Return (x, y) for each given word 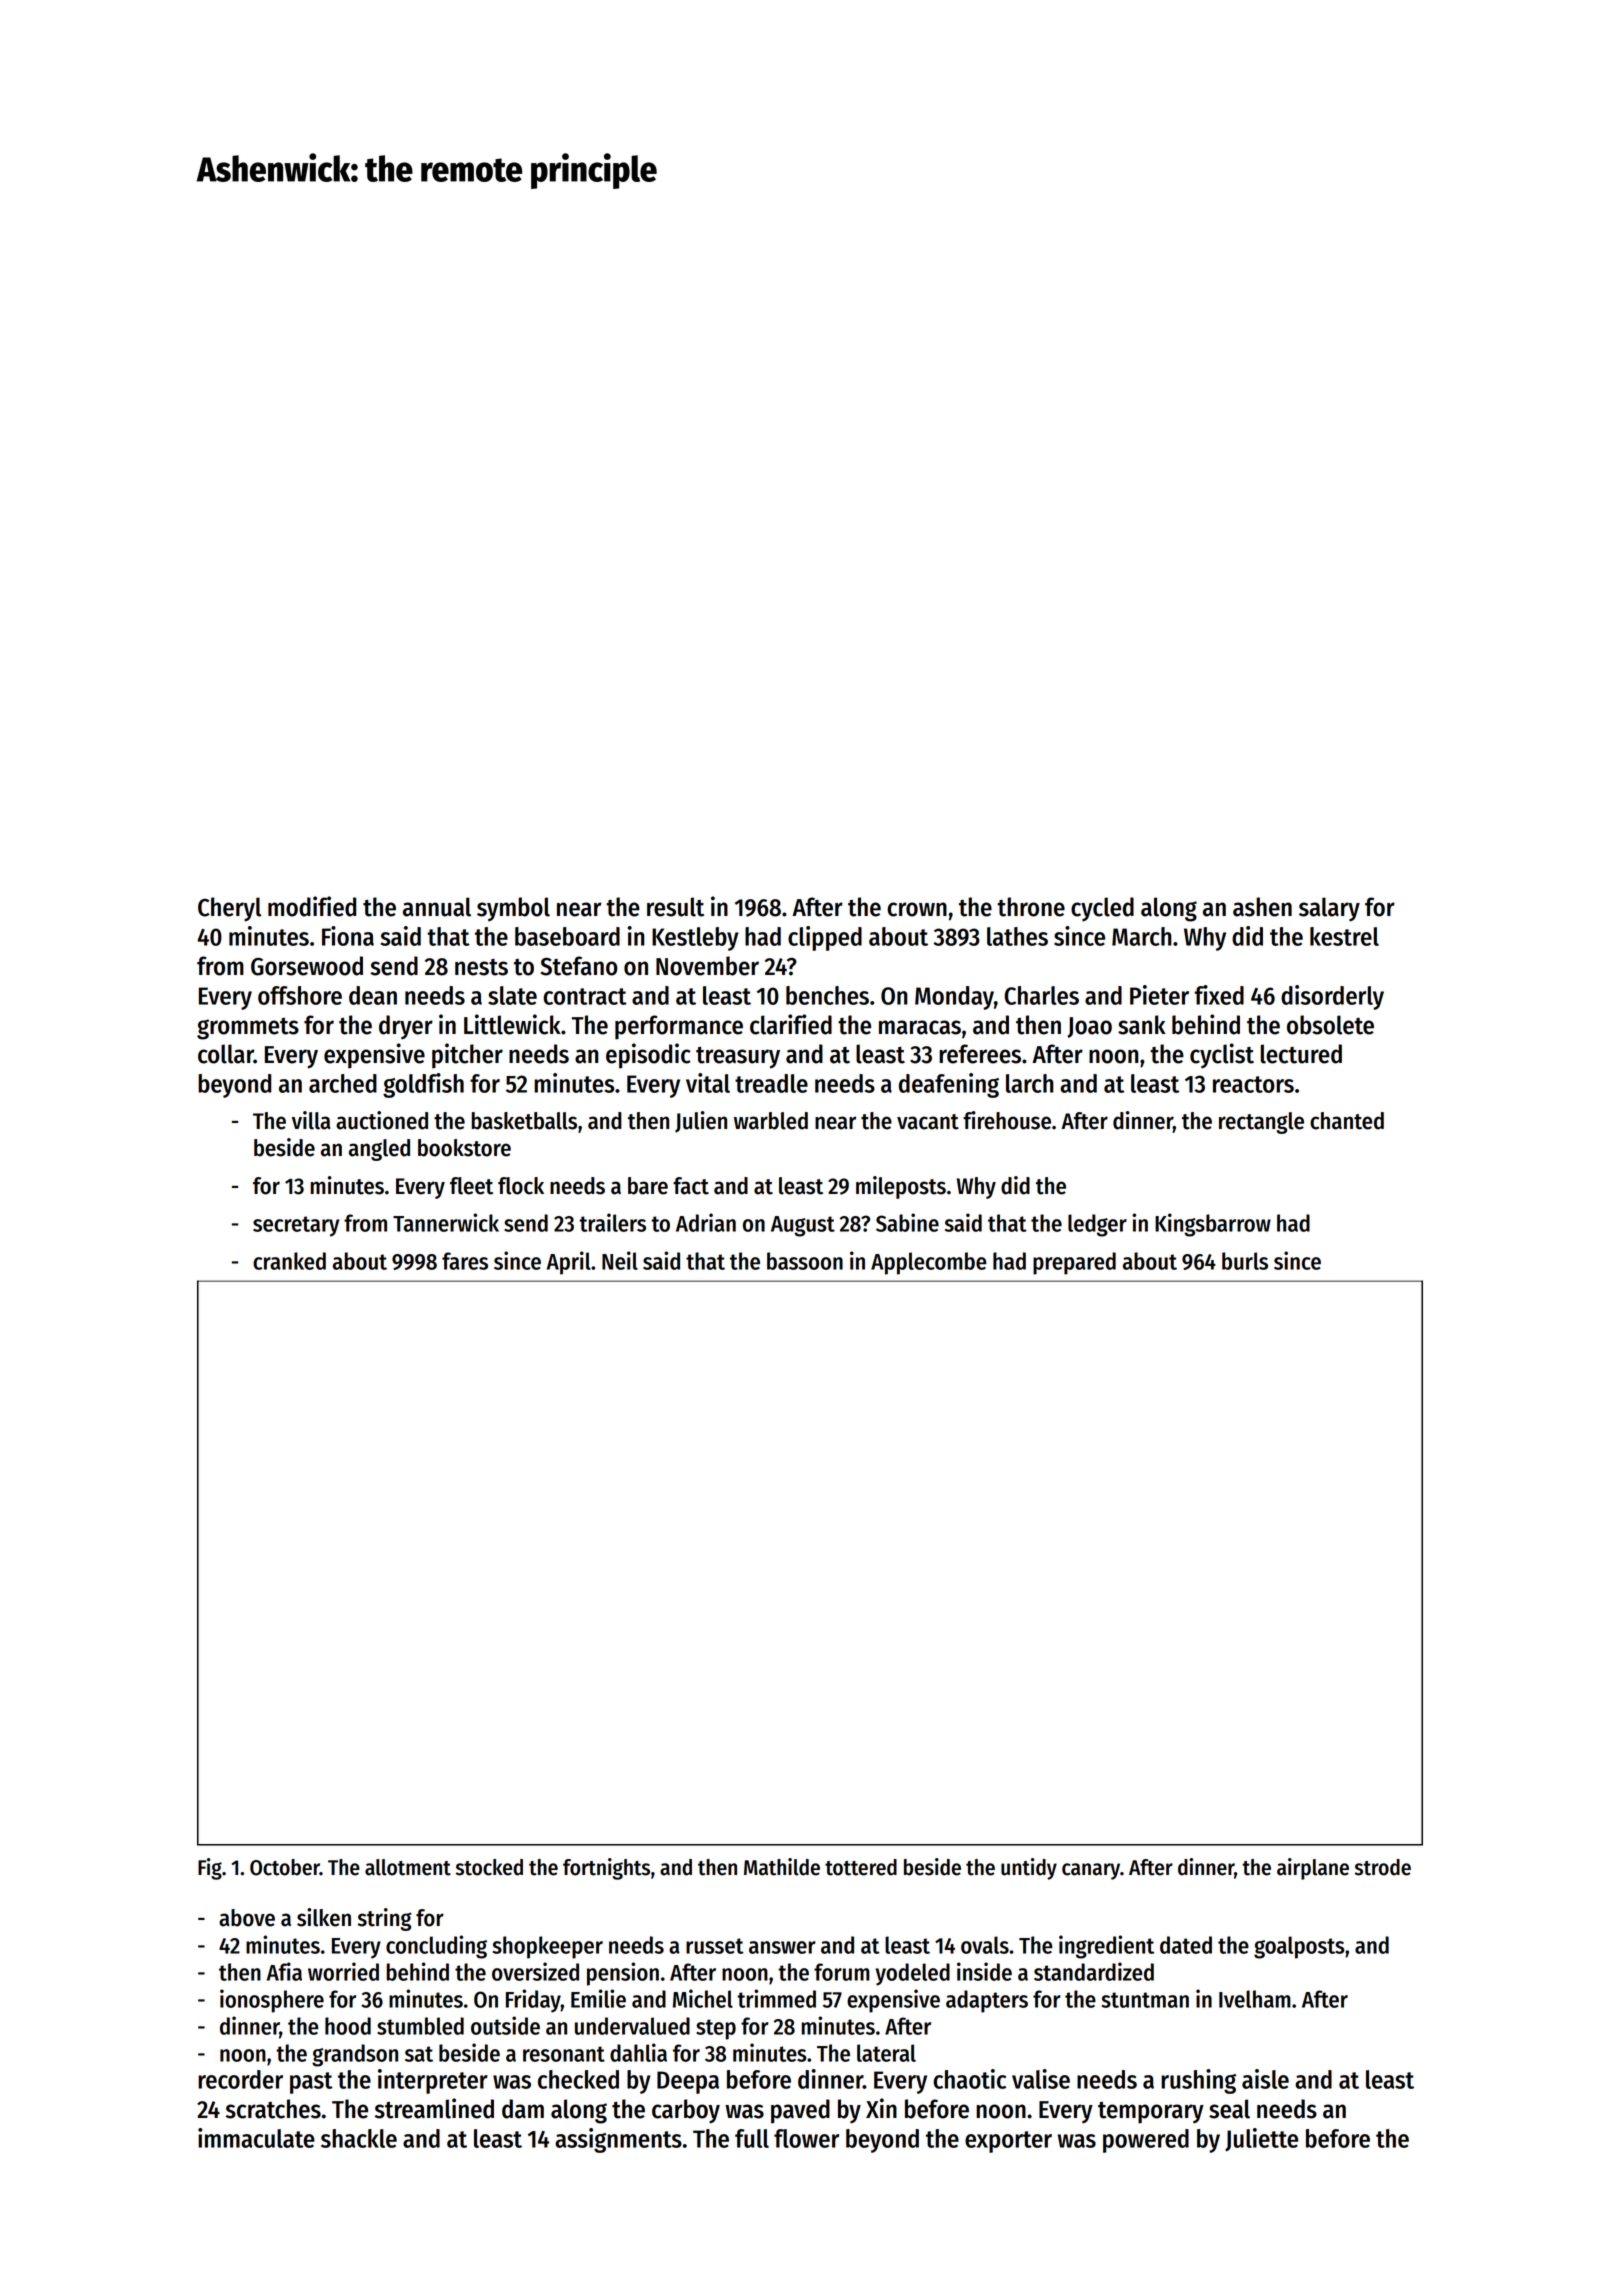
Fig (210, 1869)
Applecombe (928, 1263)
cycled (1102, 909)
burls (1245, 1261)
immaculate (256, 2138)
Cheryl (229, 909)
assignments (618, 2140)
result (675, 907)
